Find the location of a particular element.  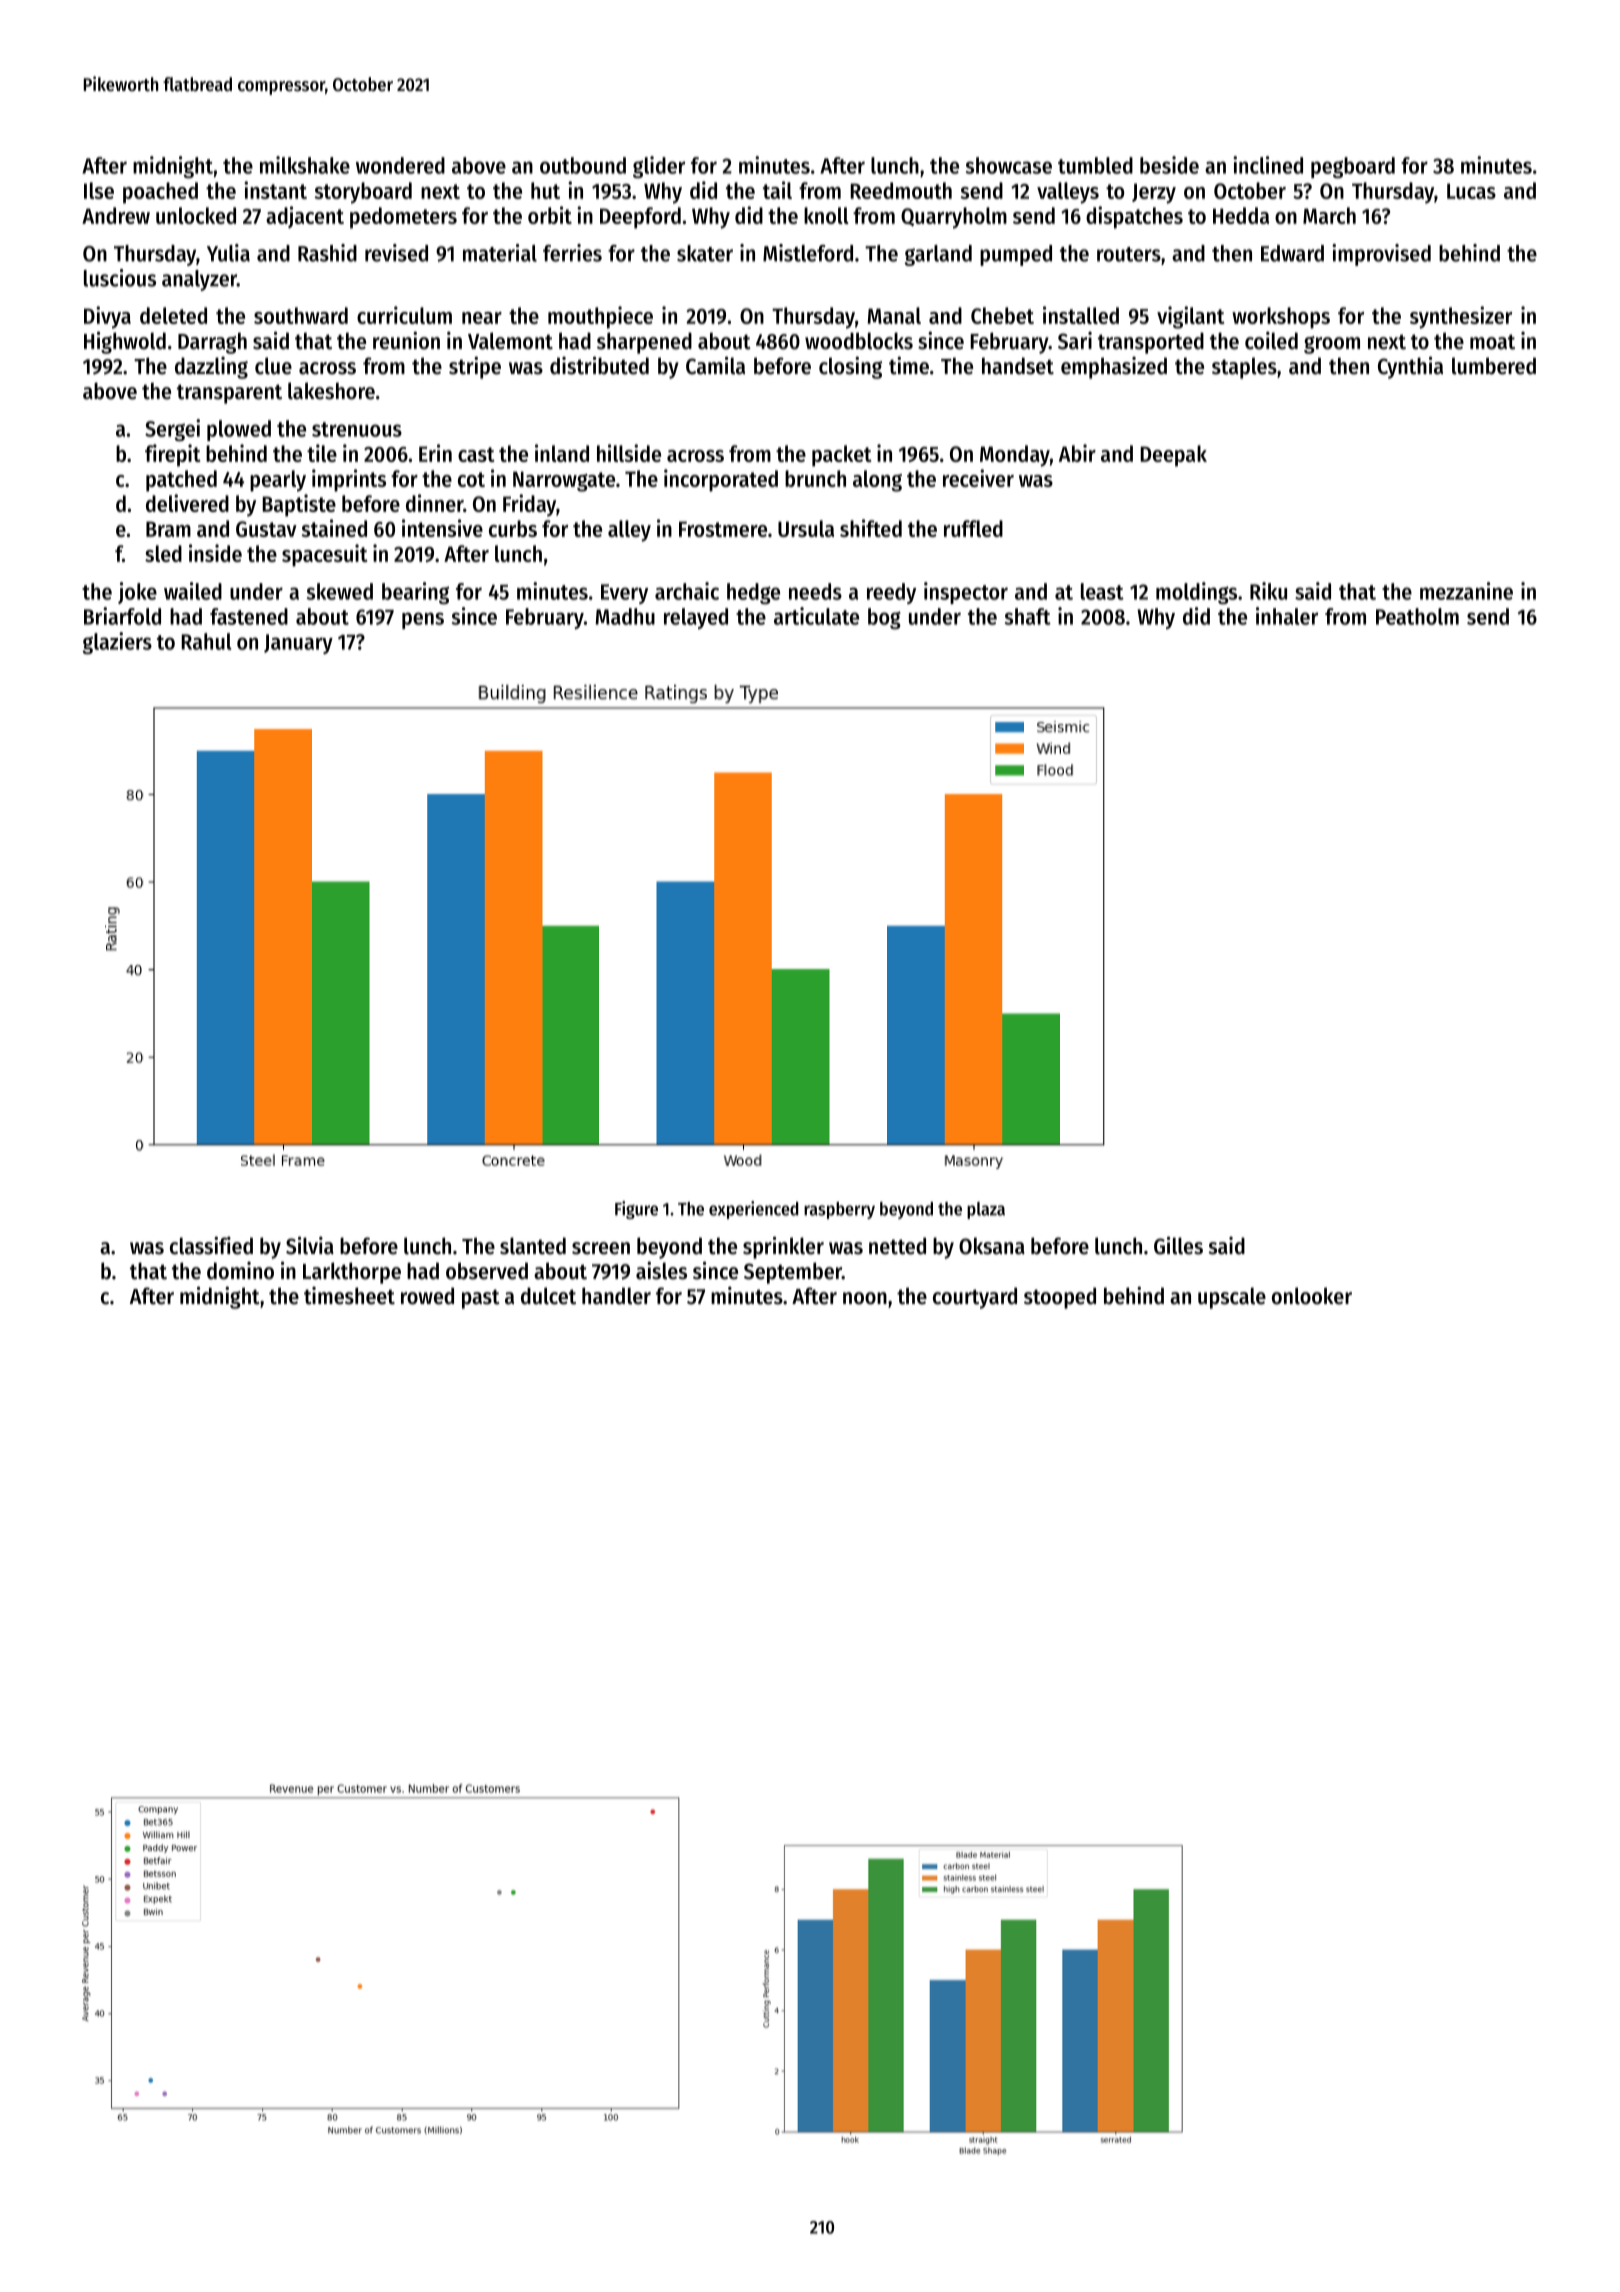

Ilse is located at coordinates (99, 190).
